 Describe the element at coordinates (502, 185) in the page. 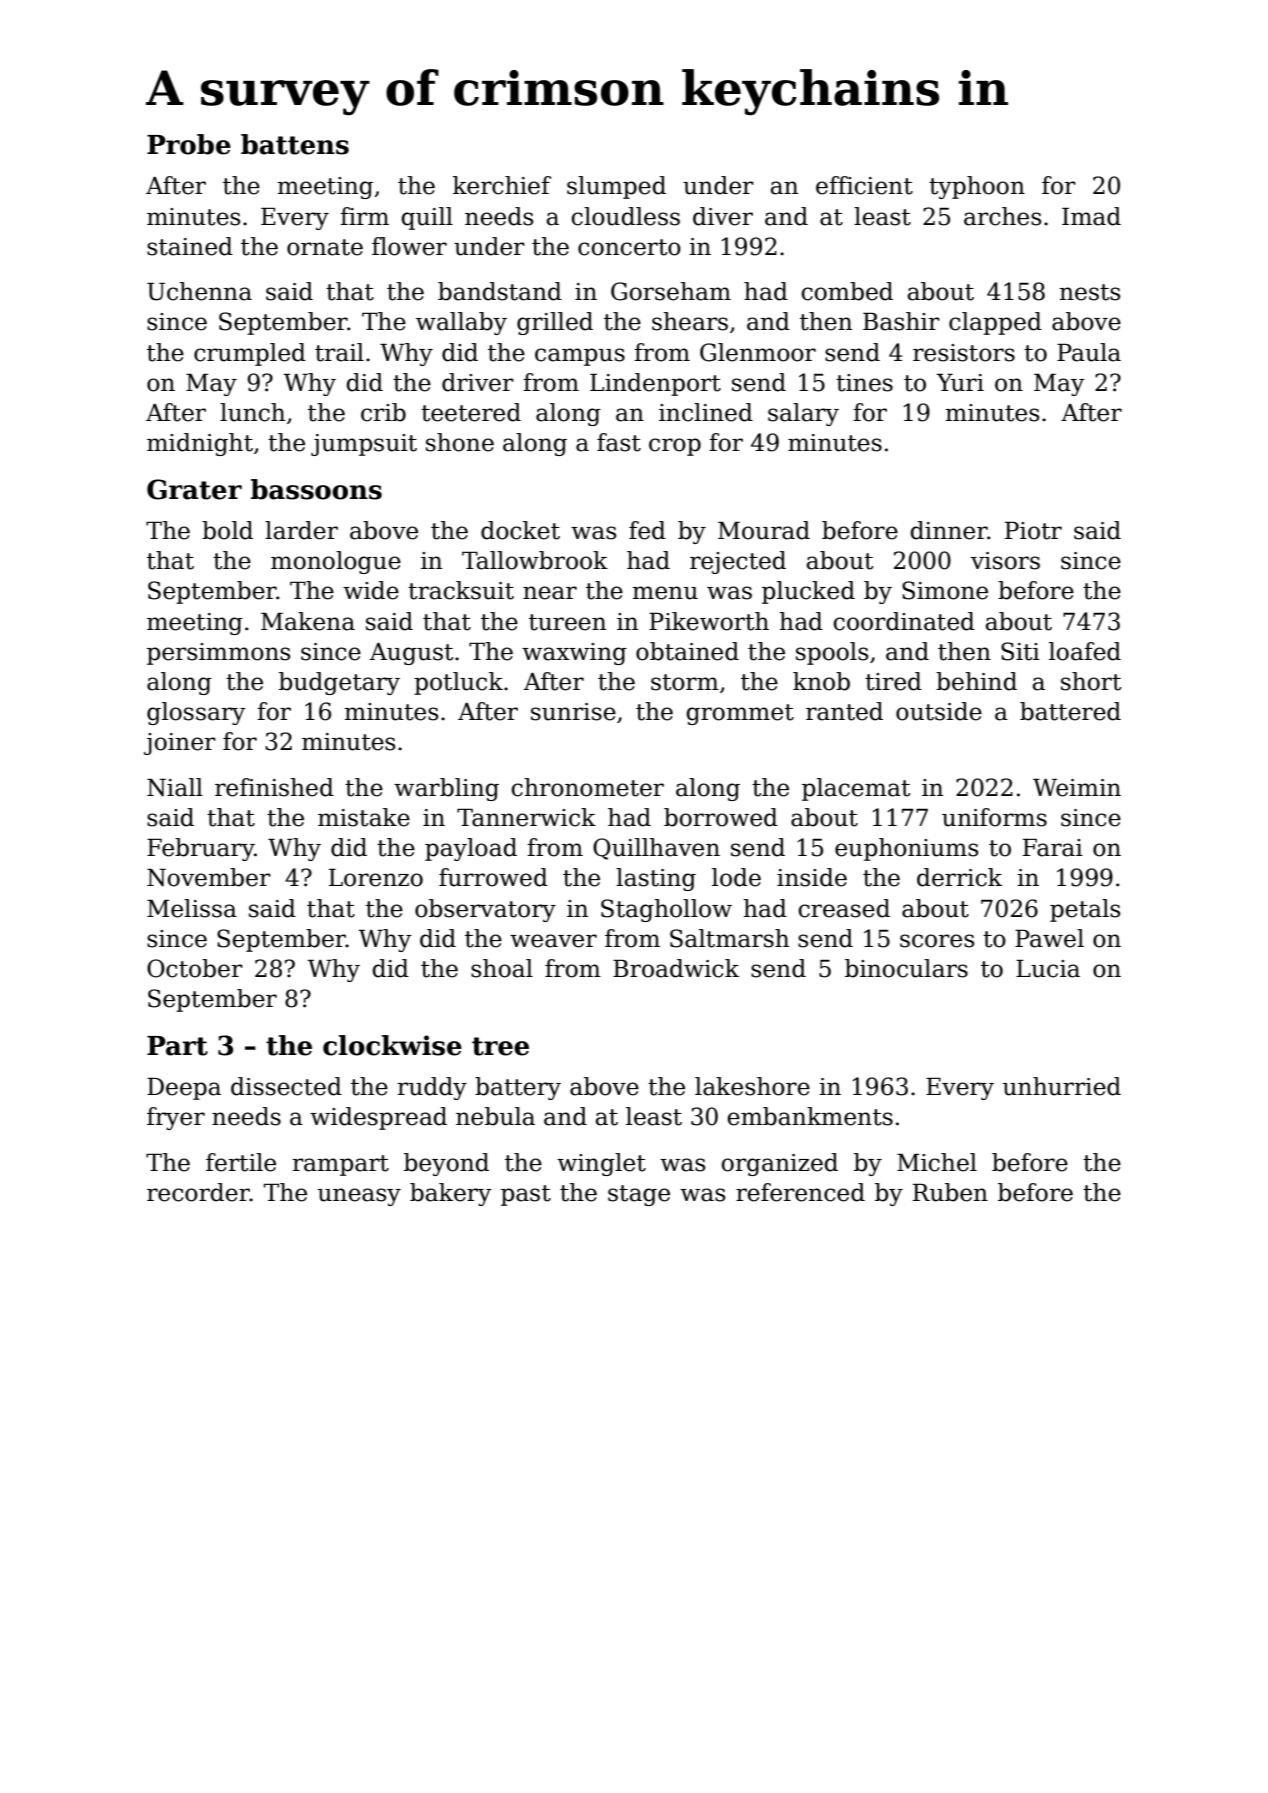

I see `kerchief` at that location.
